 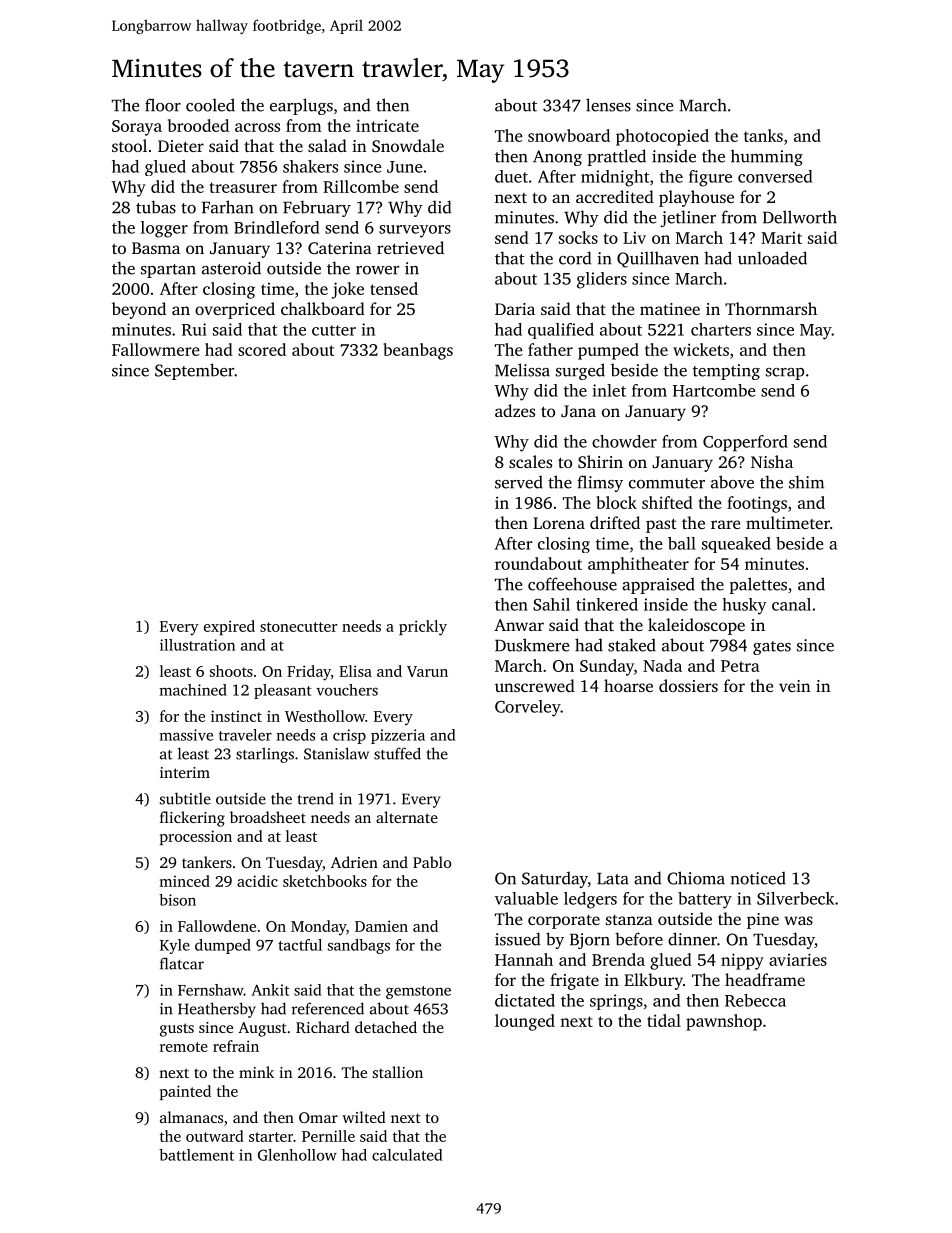 What do you see at coordinates (806, 482) in the document?
I see `shim` at bounding box center [806, 482].
